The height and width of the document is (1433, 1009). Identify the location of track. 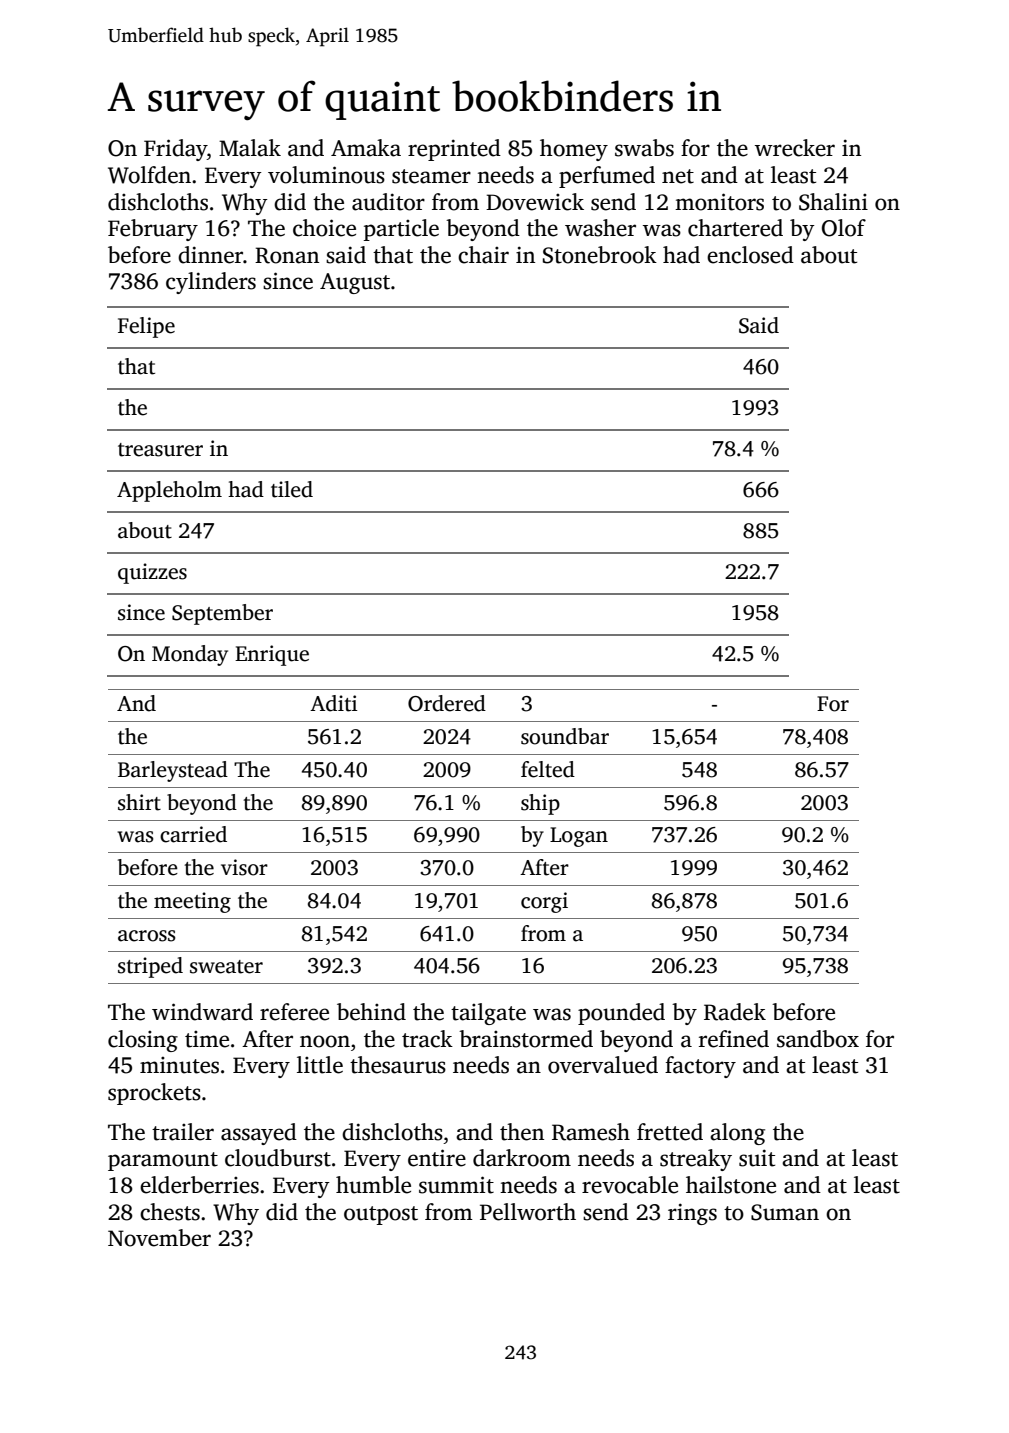
(427, 1039).
